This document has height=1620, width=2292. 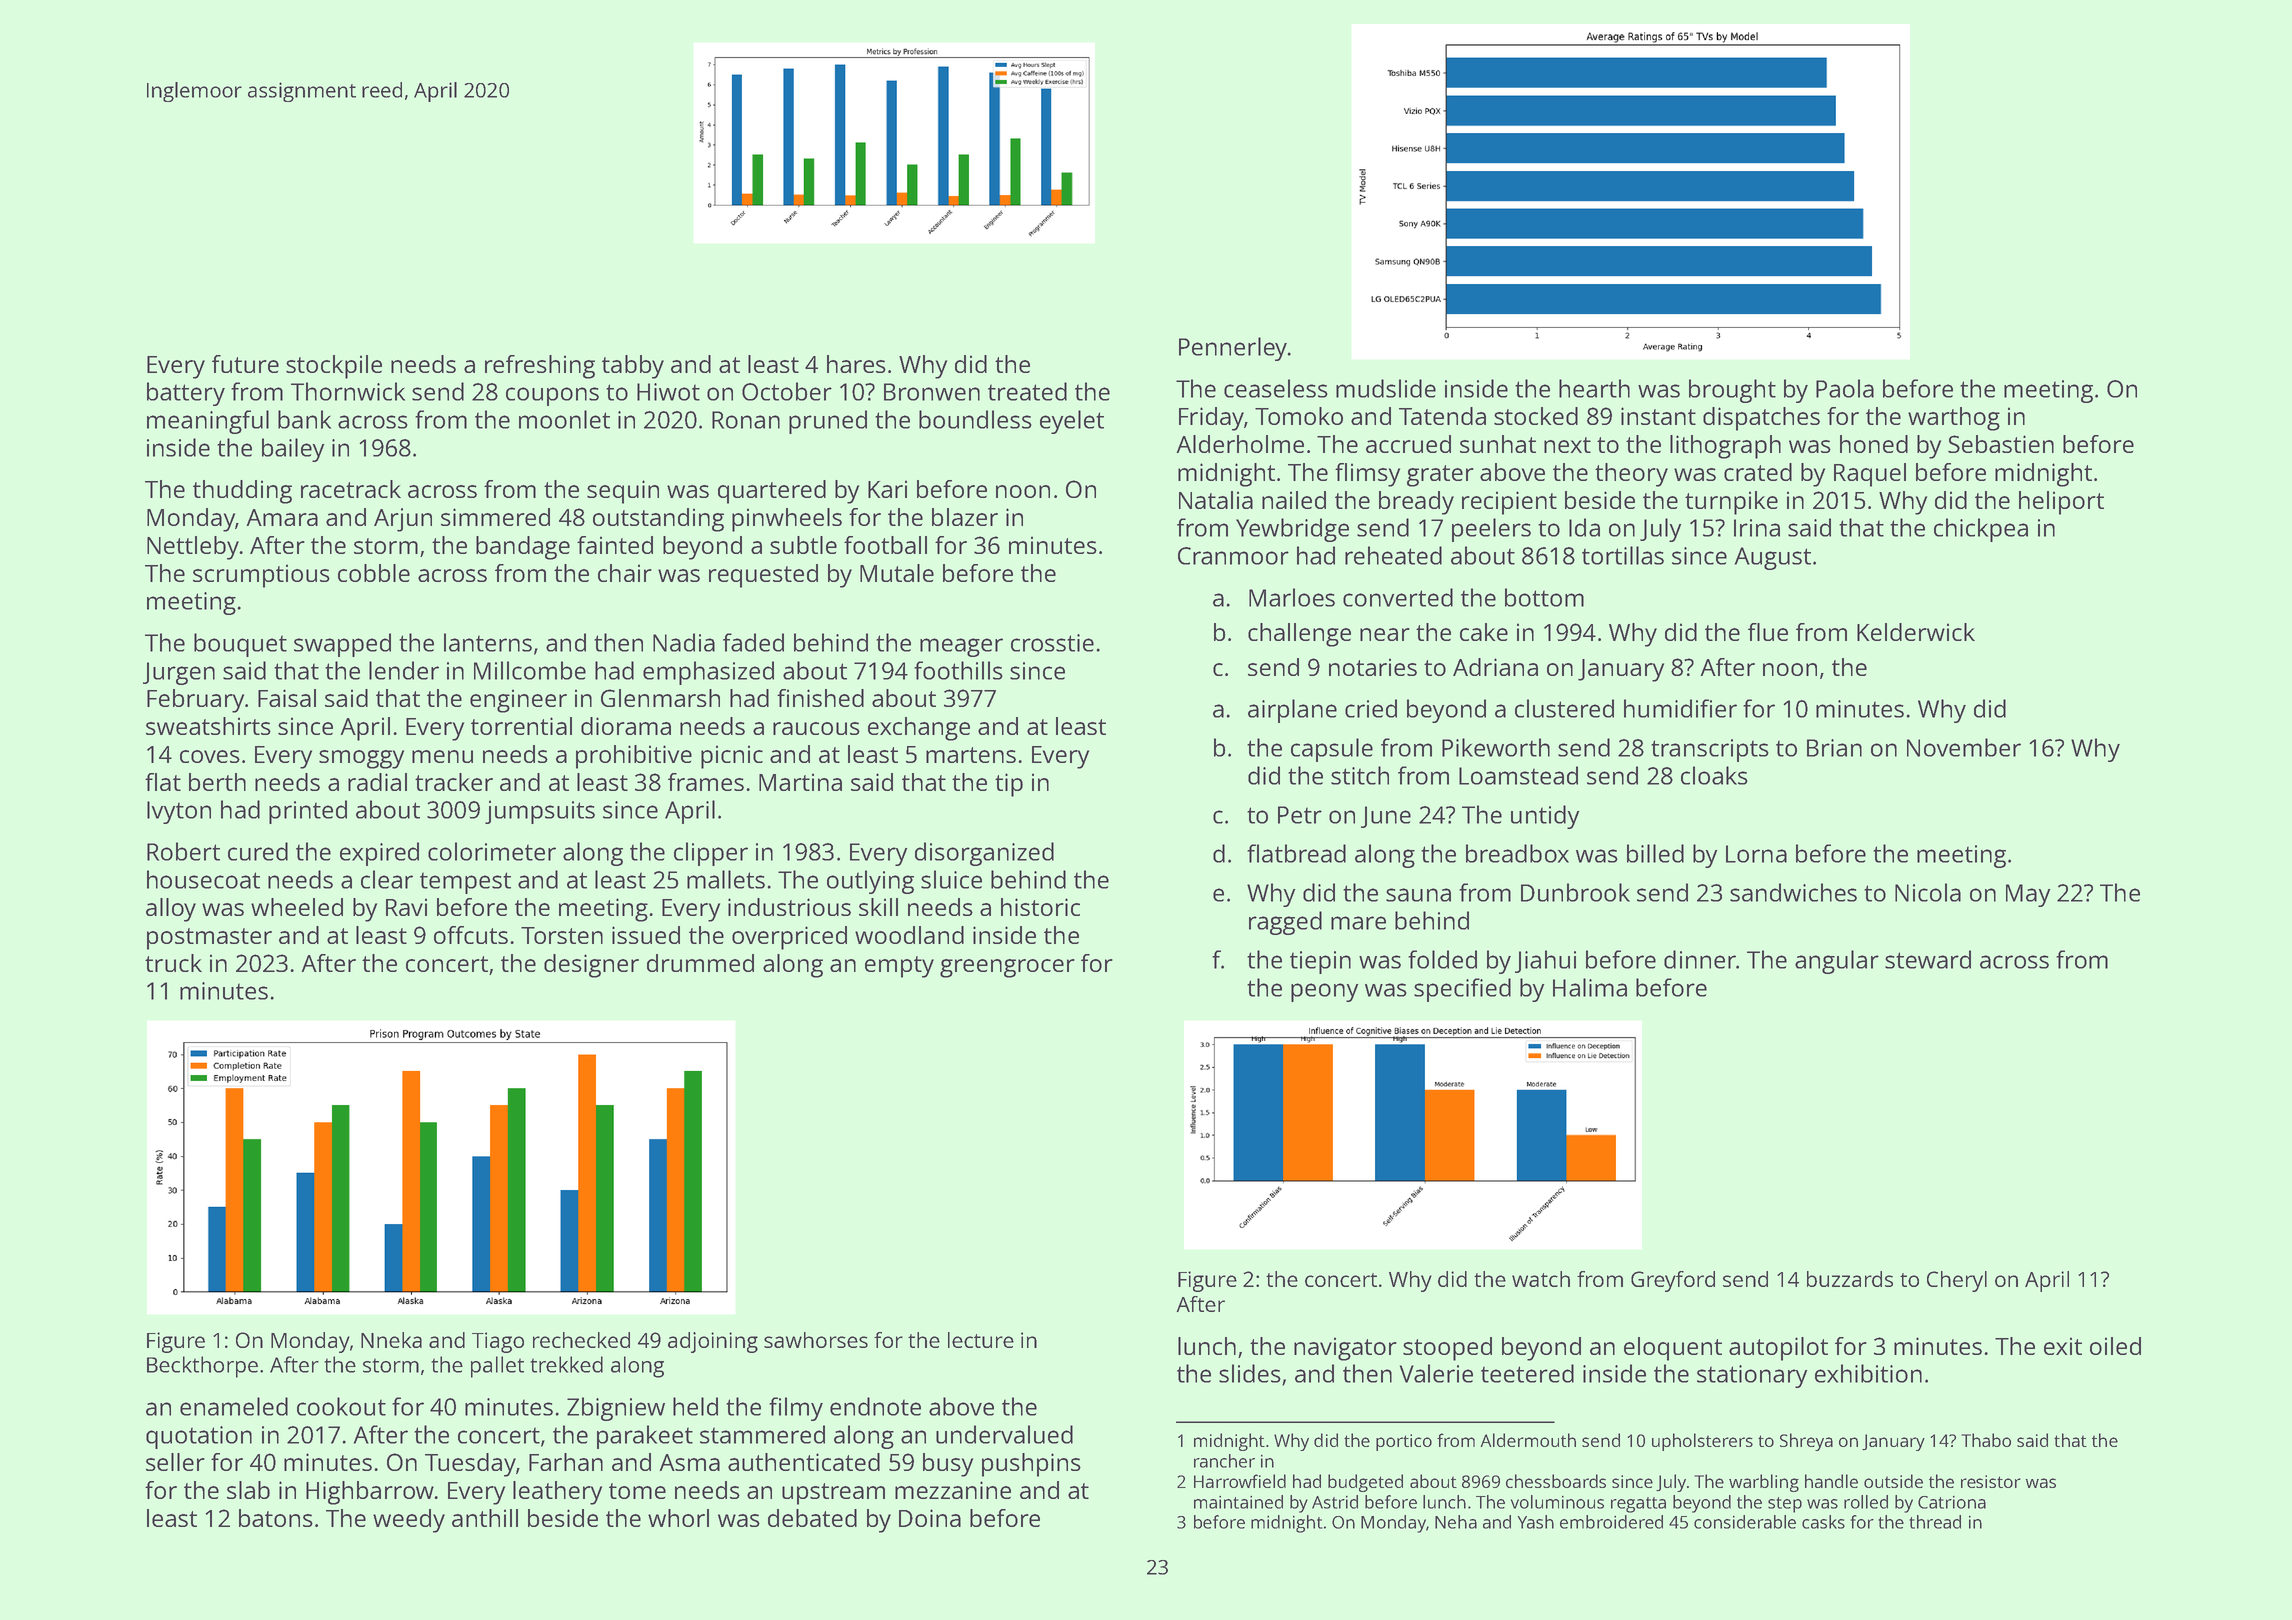 I want to click on Brian, so click(x=1834, y=748).
